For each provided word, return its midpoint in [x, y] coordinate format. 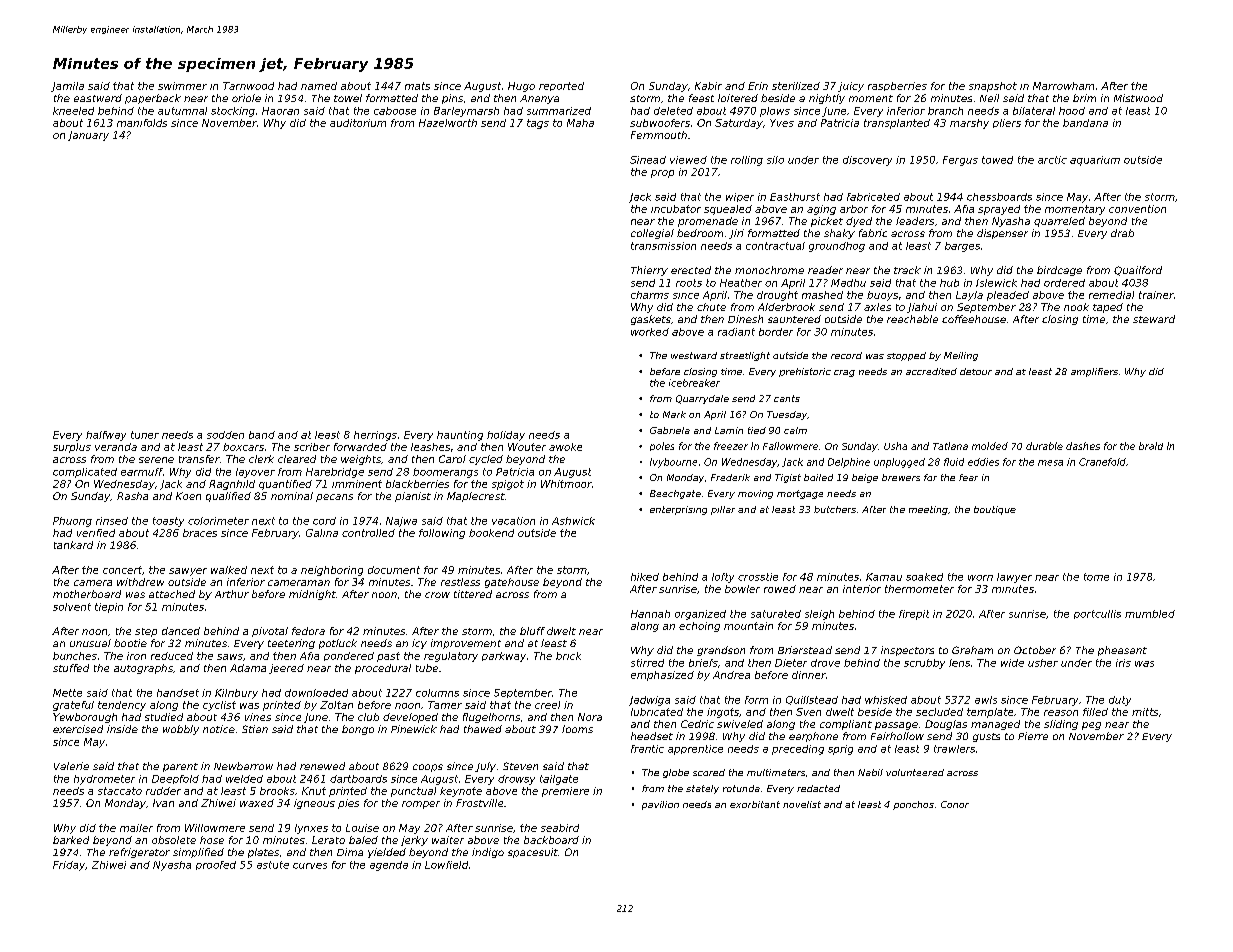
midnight [312, 595]
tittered [473, 594]
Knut [314, 791]
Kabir [708, 86]
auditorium [358, 123]
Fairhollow [897, 736]
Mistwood [1138, 98]
